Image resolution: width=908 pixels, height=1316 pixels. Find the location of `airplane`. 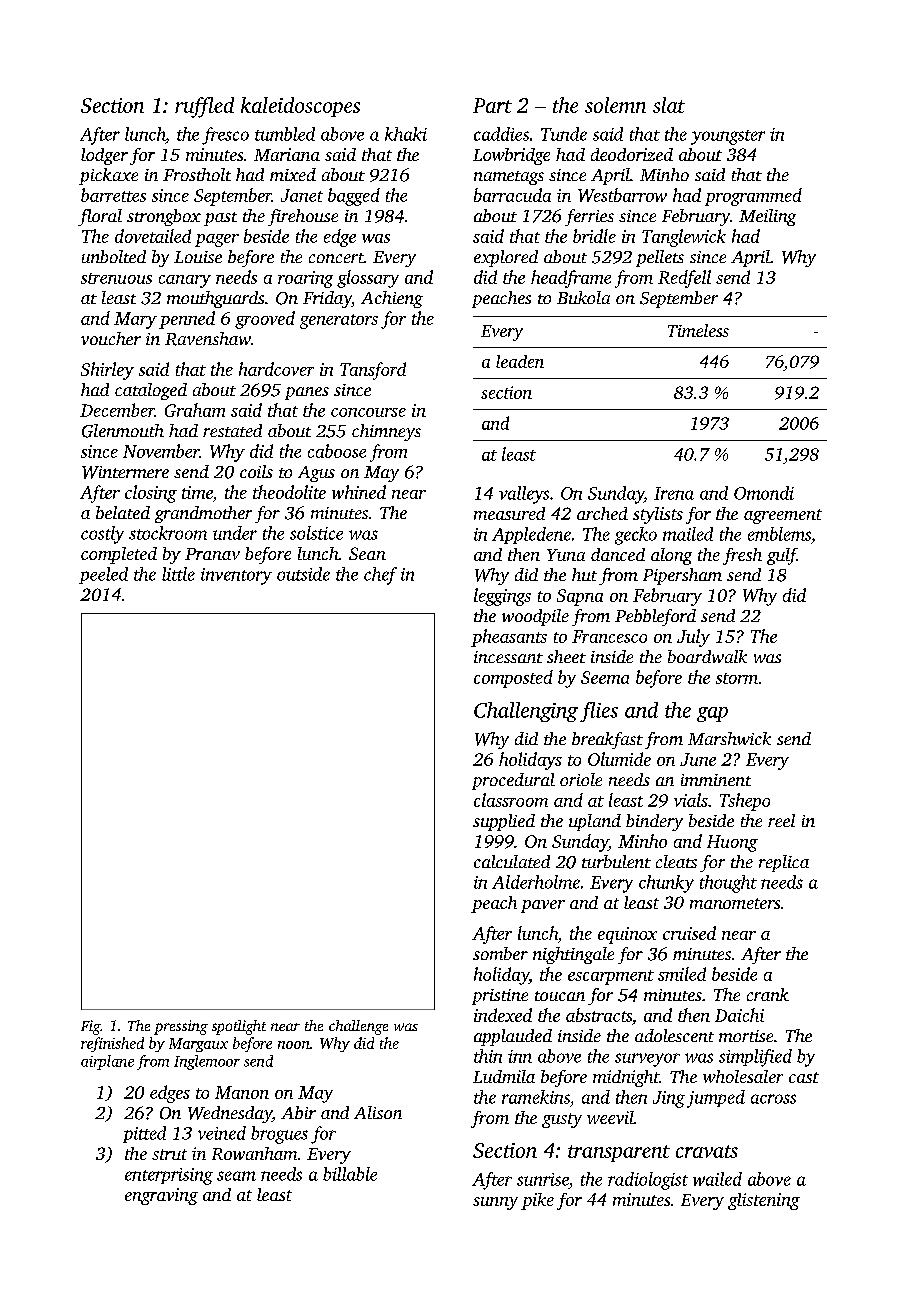

airplane is located at coordinates (107, 1062).
